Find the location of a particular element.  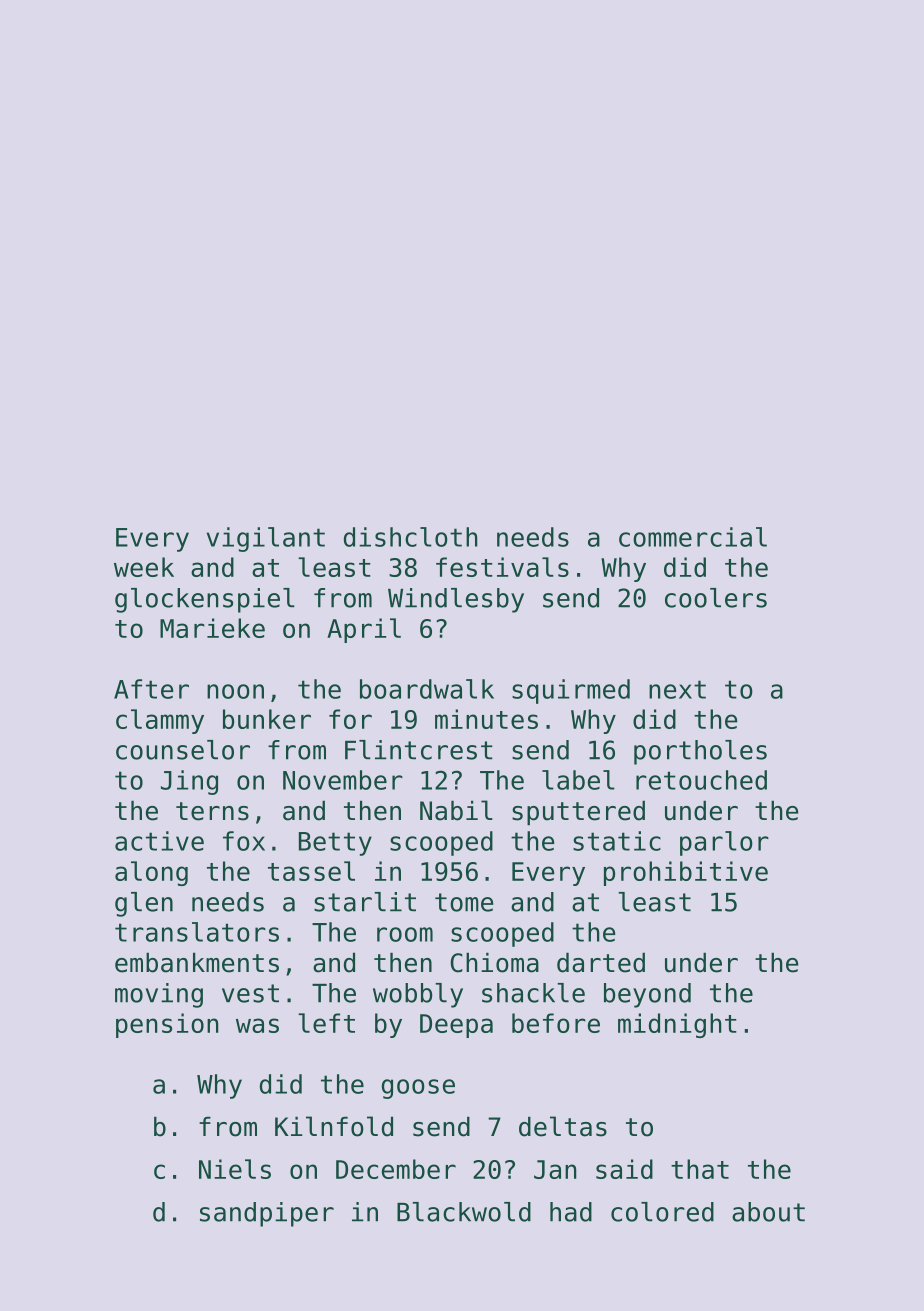

Kilnfold is located at coordinates (334, 1126).
